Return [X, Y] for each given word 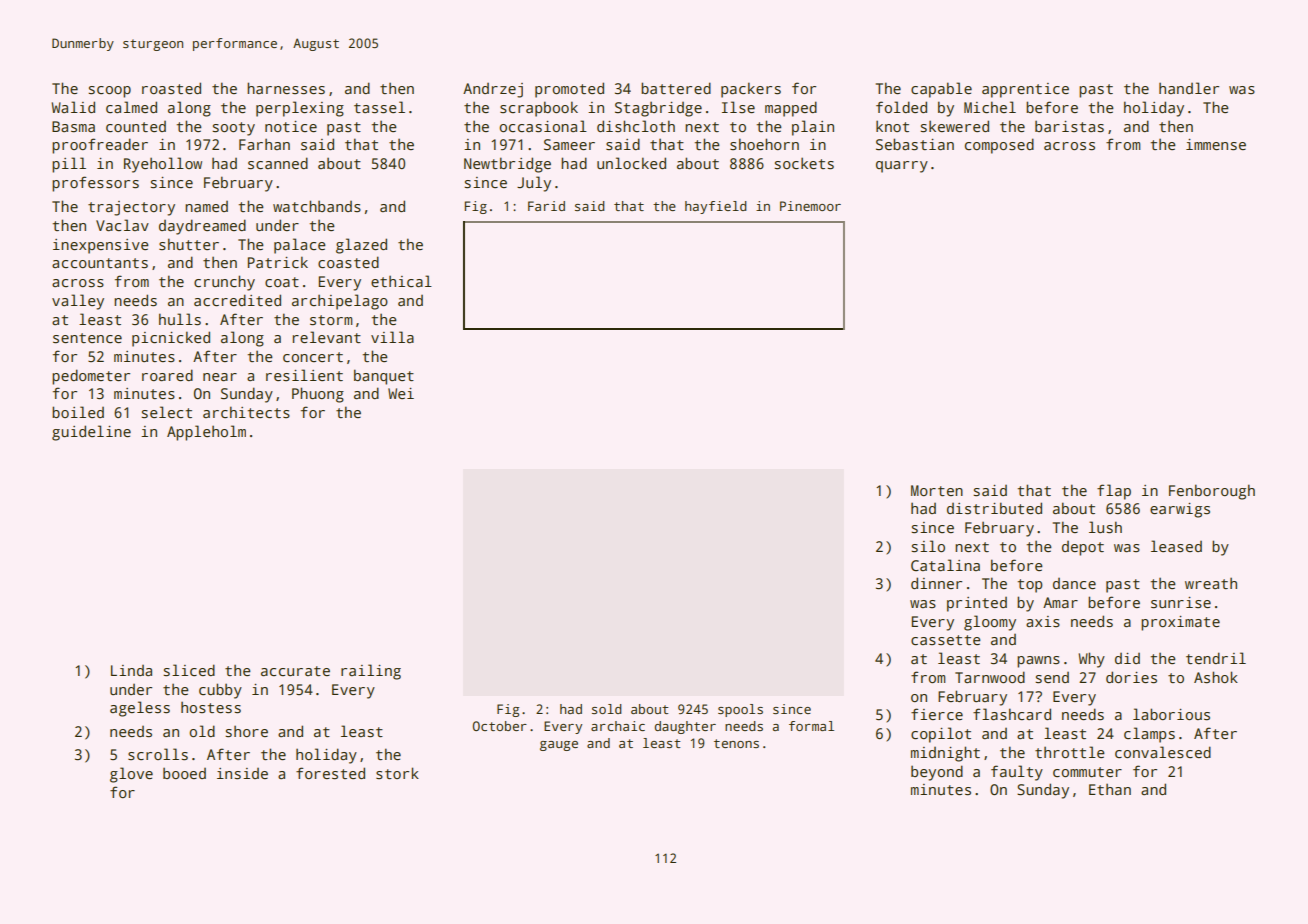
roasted [171, 88]
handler [1189, 88]
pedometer [91, 377]
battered [676, 88]
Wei [401, 393]
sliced [189, 670]
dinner [936, 583]
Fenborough [1212, 492]
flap [1114, 492]
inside [242, 774]
